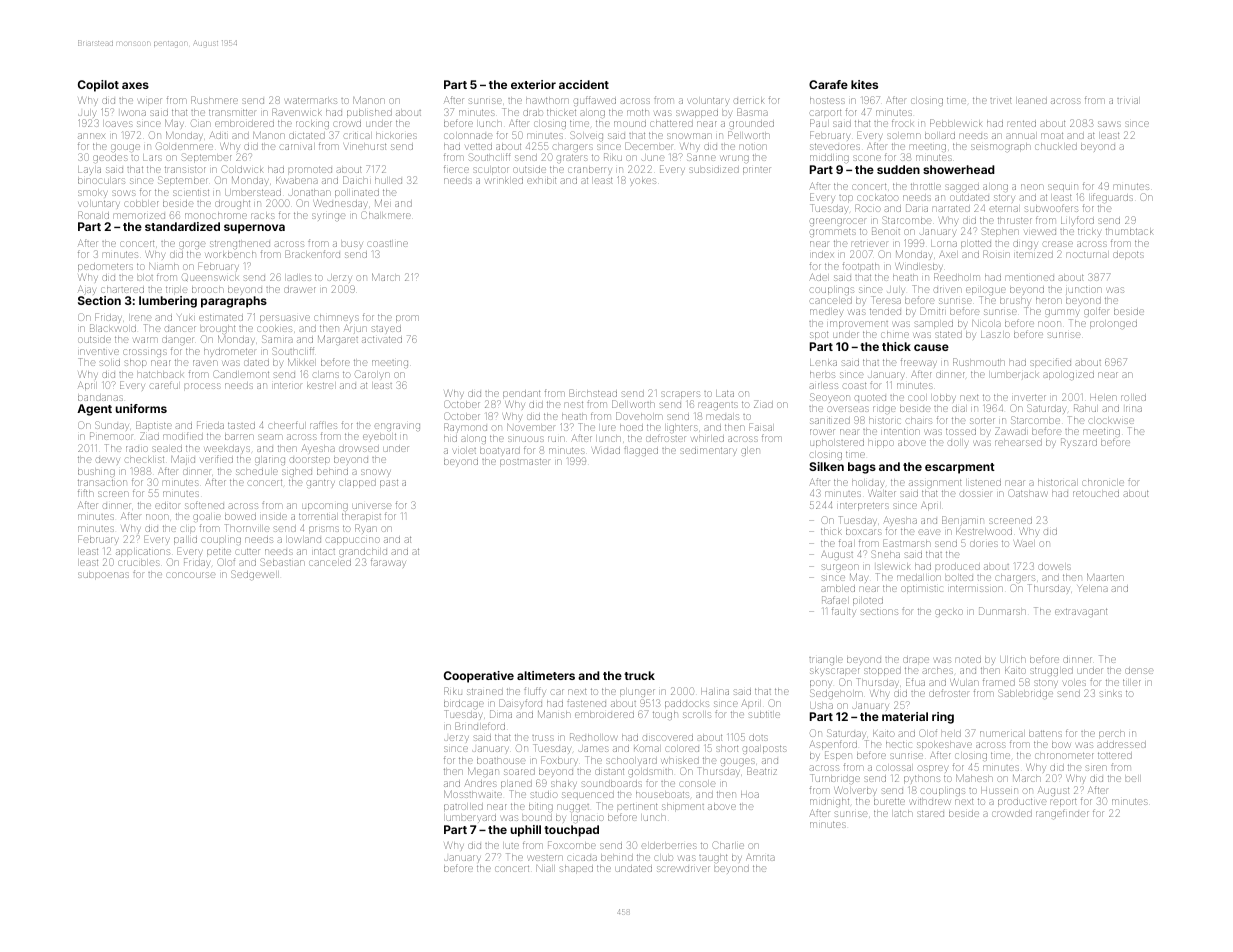 Image resolution: width=1233 pixels, height=952 pixels. What do you see at coordinates (749, 101) in the image?
I see `derrick` at bounding box center [749, 101].
